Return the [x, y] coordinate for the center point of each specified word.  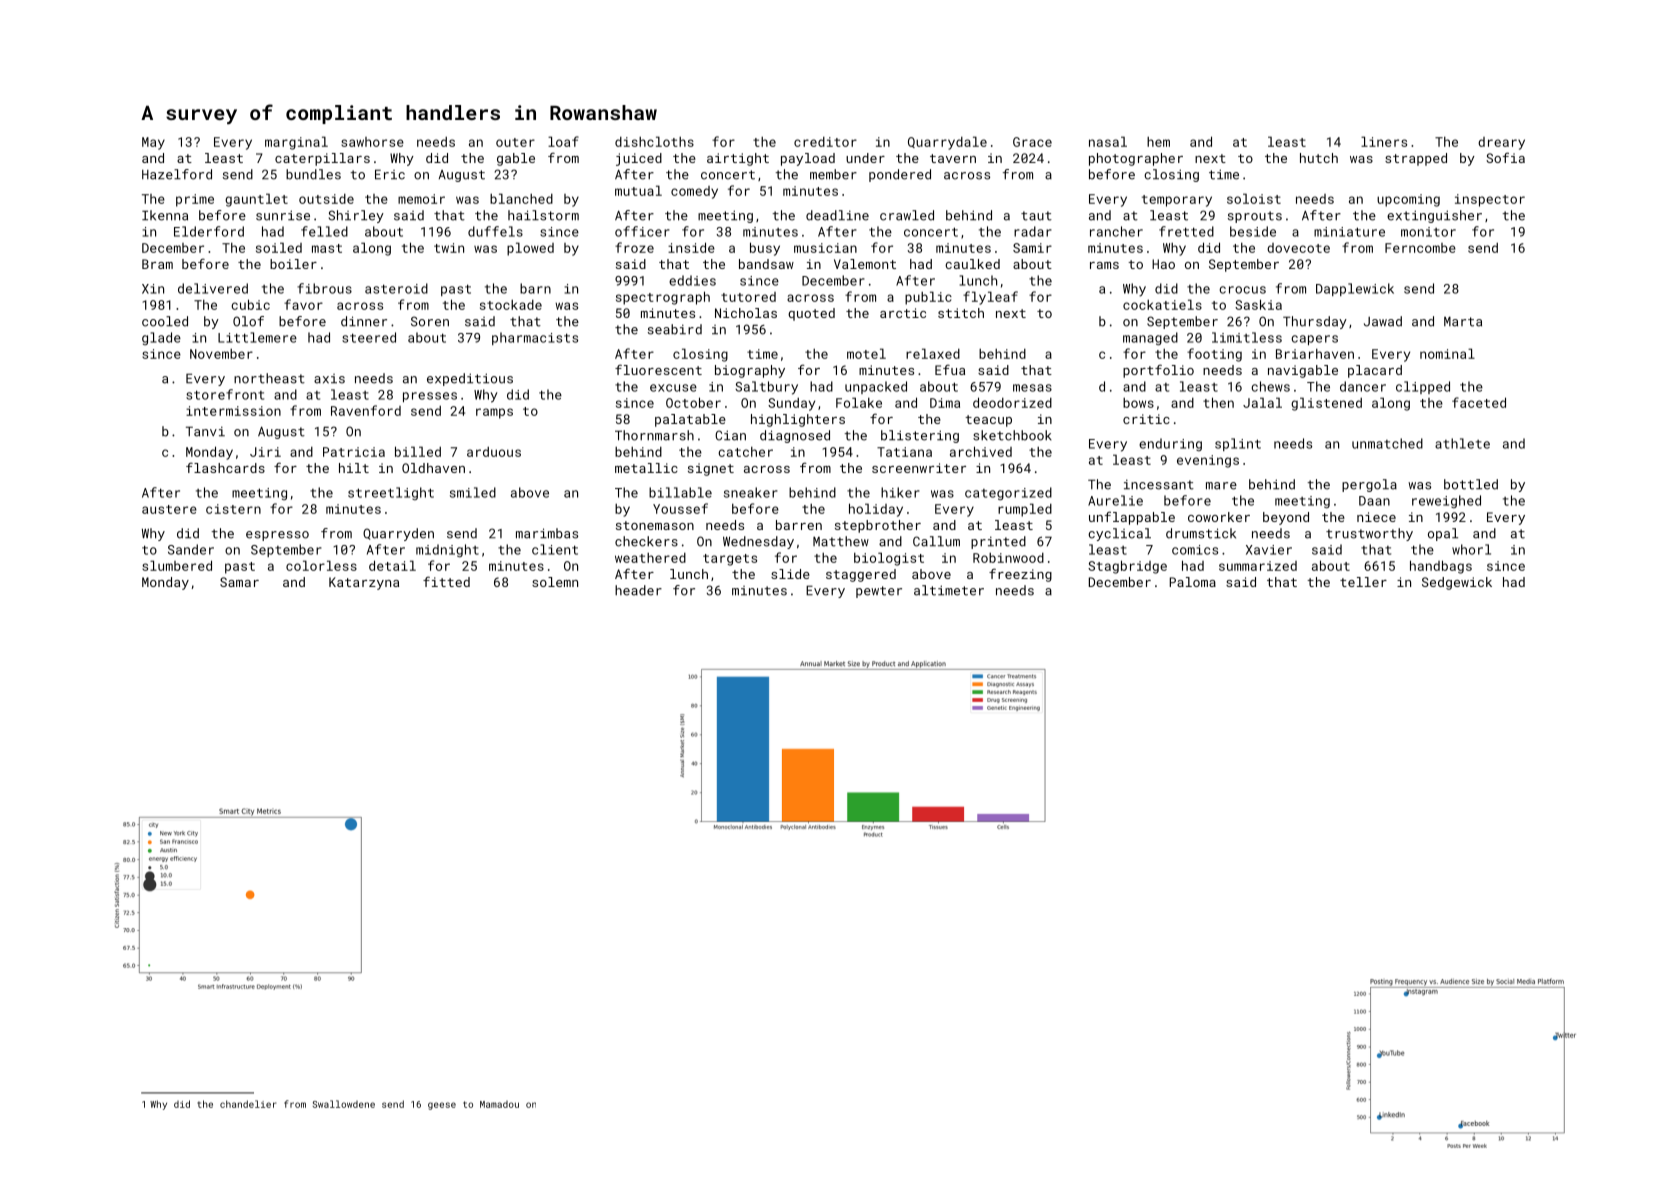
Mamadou [499, 1104]
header [638, 590]
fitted [446, 581]
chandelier [248, 1104]
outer [515, 142]
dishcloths [654, 141]
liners [1384, 141]
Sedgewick [1457, 583]
